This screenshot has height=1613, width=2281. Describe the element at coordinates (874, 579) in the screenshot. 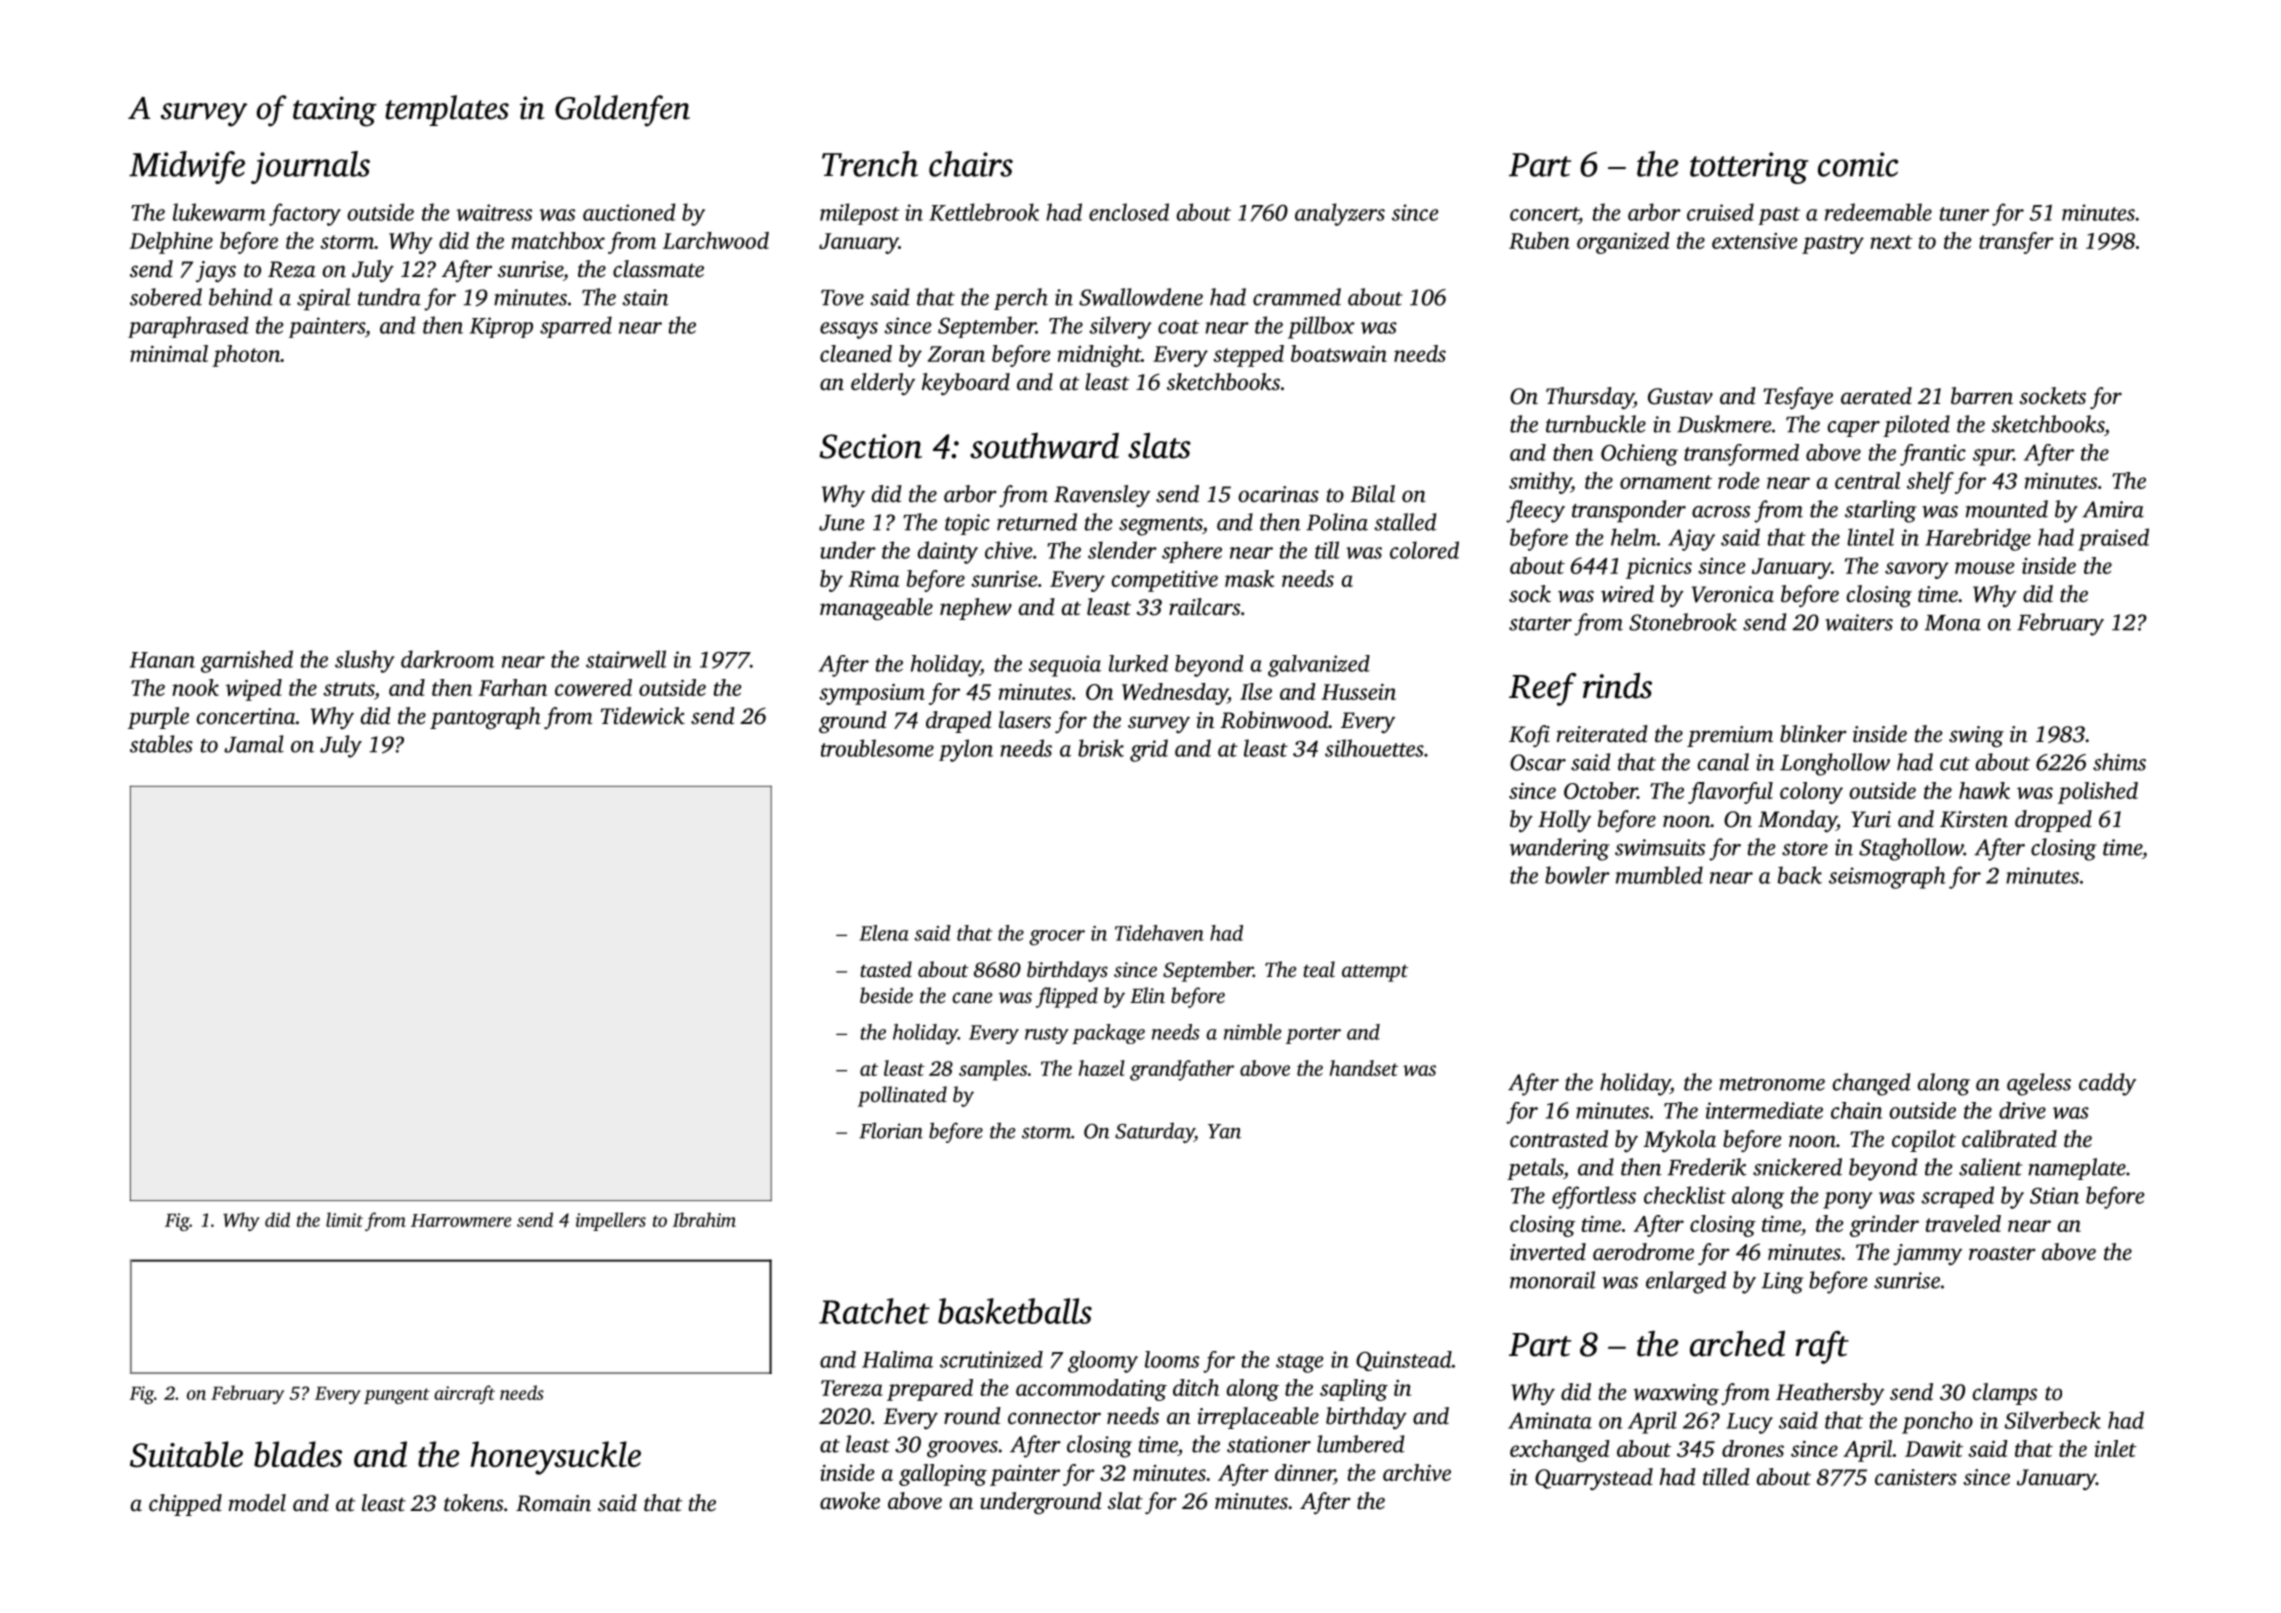

I see `Rima` at that location.
